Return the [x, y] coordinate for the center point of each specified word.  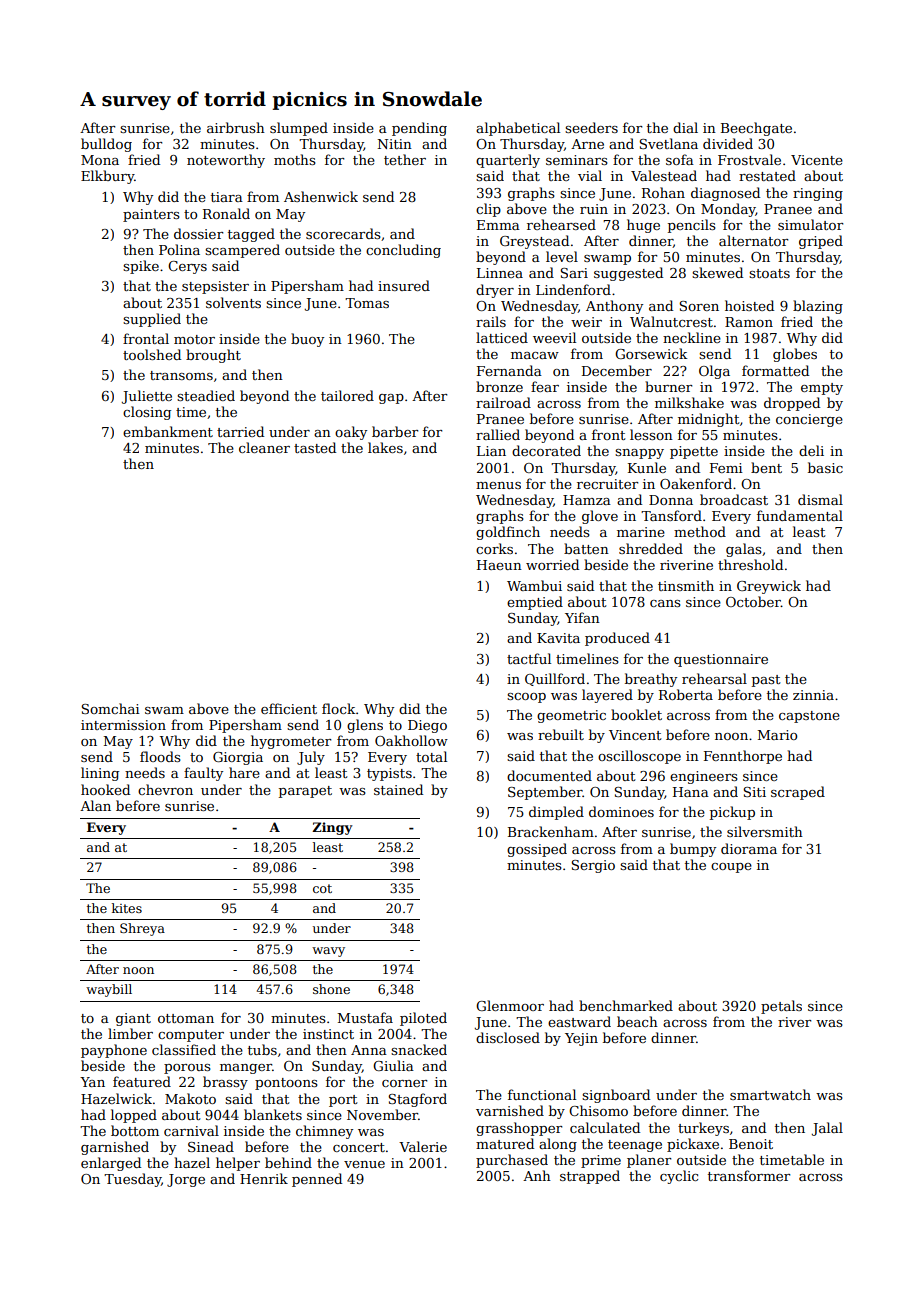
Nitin [394, 144]
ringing [818, 194]
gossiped [537, 850]
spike [141, 267]
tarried [240, 431]
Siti [754, 792]
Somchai [110, 708]
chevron [165, 789]
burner [668, 386]
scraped [798, 793]
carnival [191, 1130]
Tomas [367, 303]
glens [365, 726]
